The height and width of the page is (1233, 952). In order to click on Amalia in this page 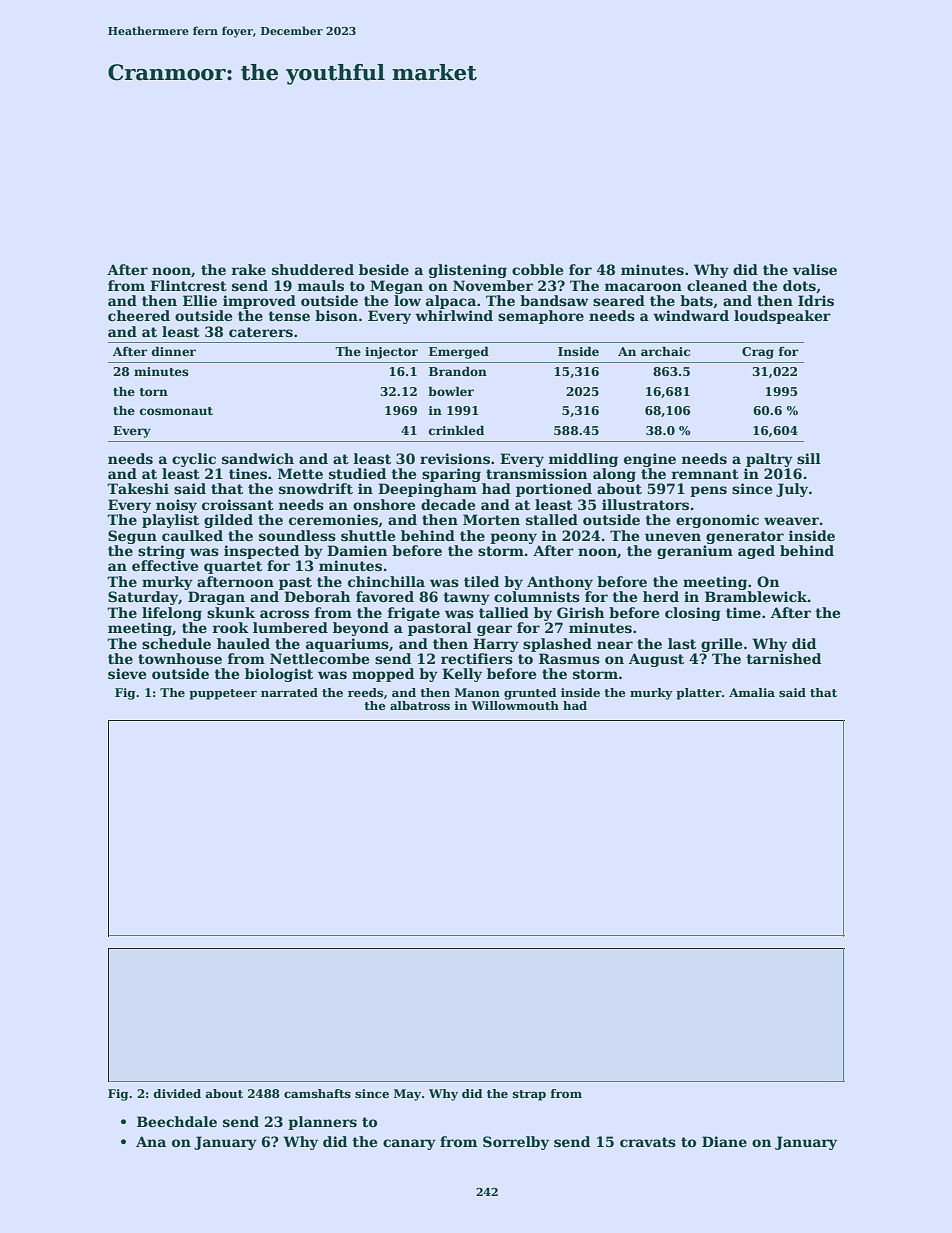, I will do `click(752, 692)`.
